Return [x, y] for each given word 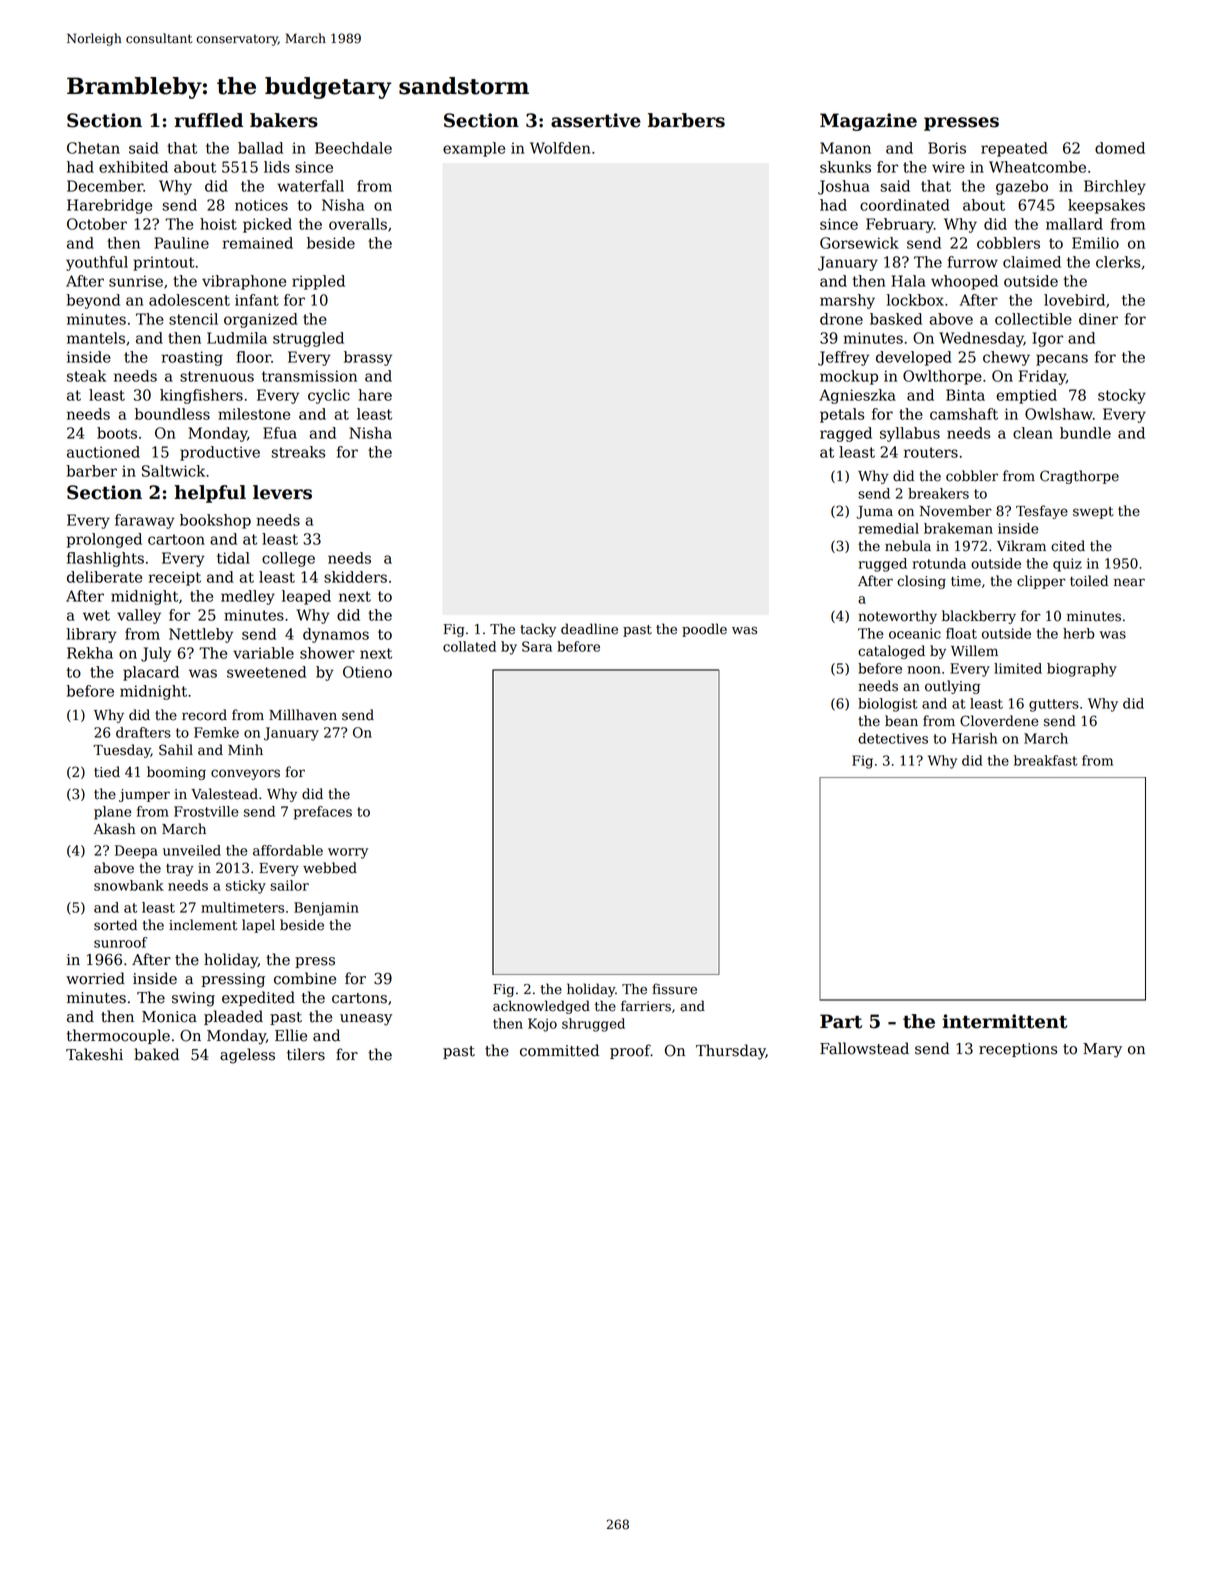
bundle [1085, 433]
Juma [874, 512]
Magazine [868, 122]
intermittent [1005, 1021]
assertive [596, 120]
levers [282, 492]
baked [156, 1054]
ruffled [208, 120]
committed [559, 1050]
